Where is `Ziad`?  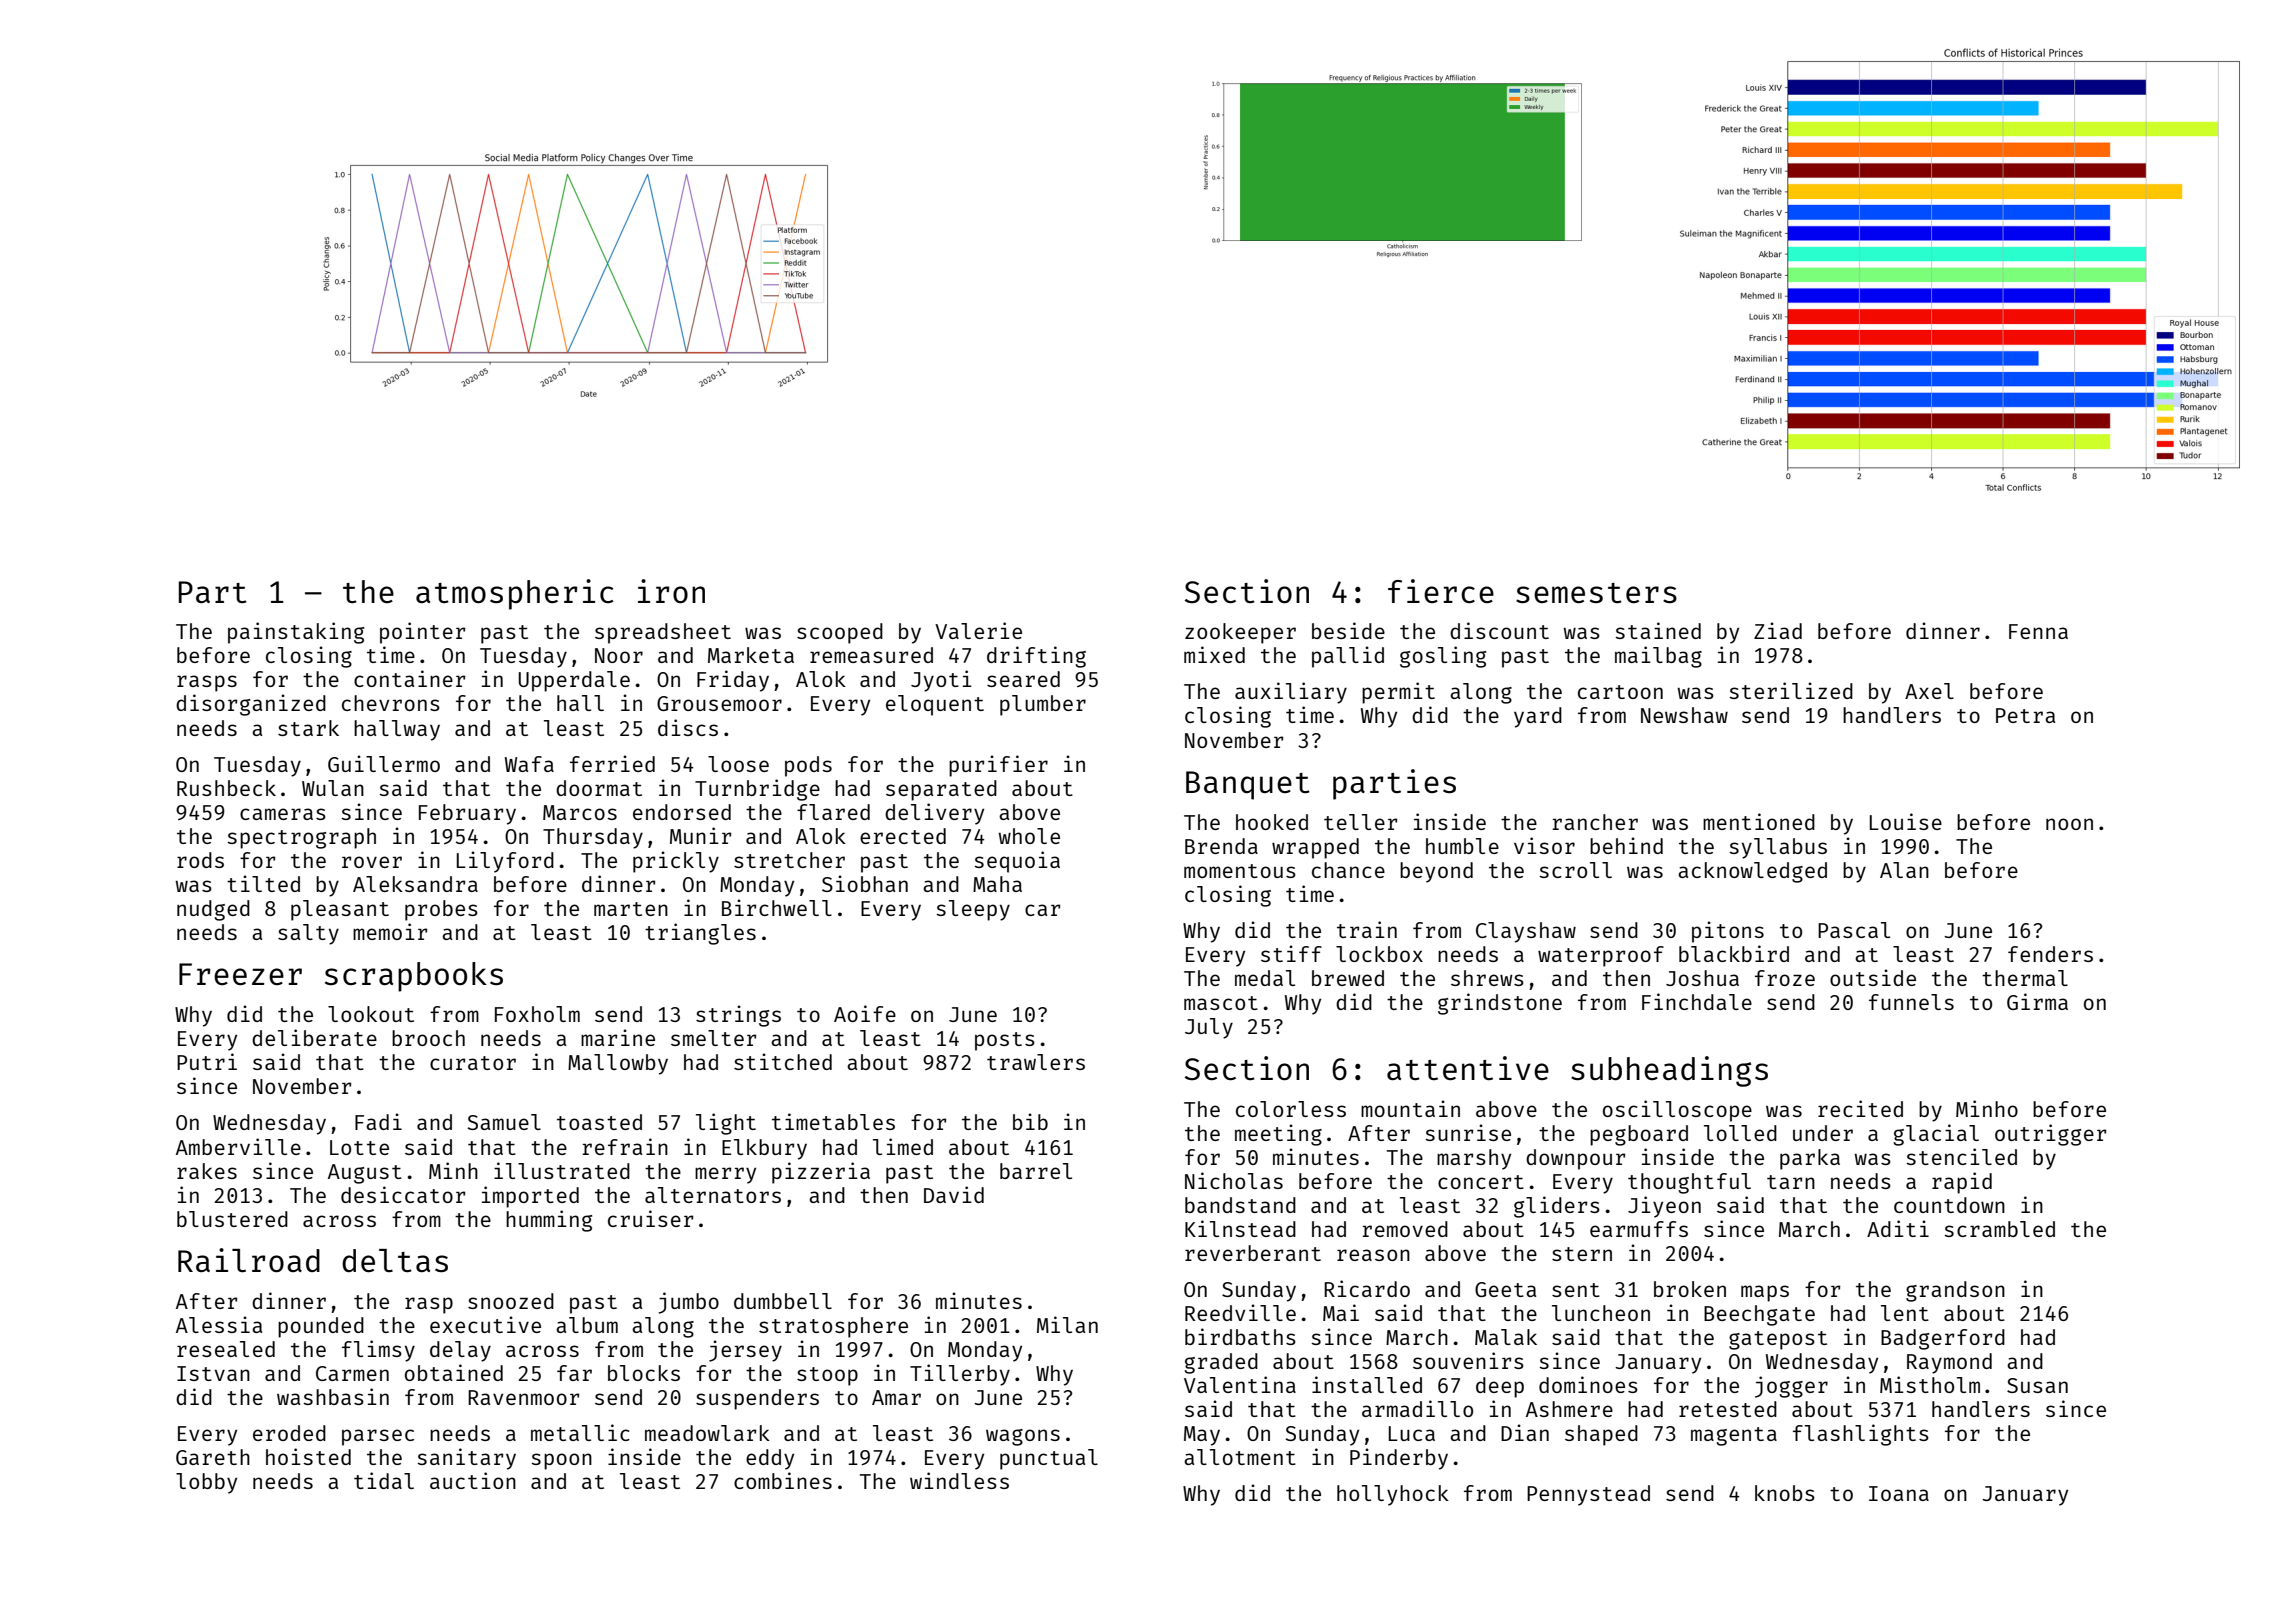
Ziad is located at coordinates (1778, 630).
